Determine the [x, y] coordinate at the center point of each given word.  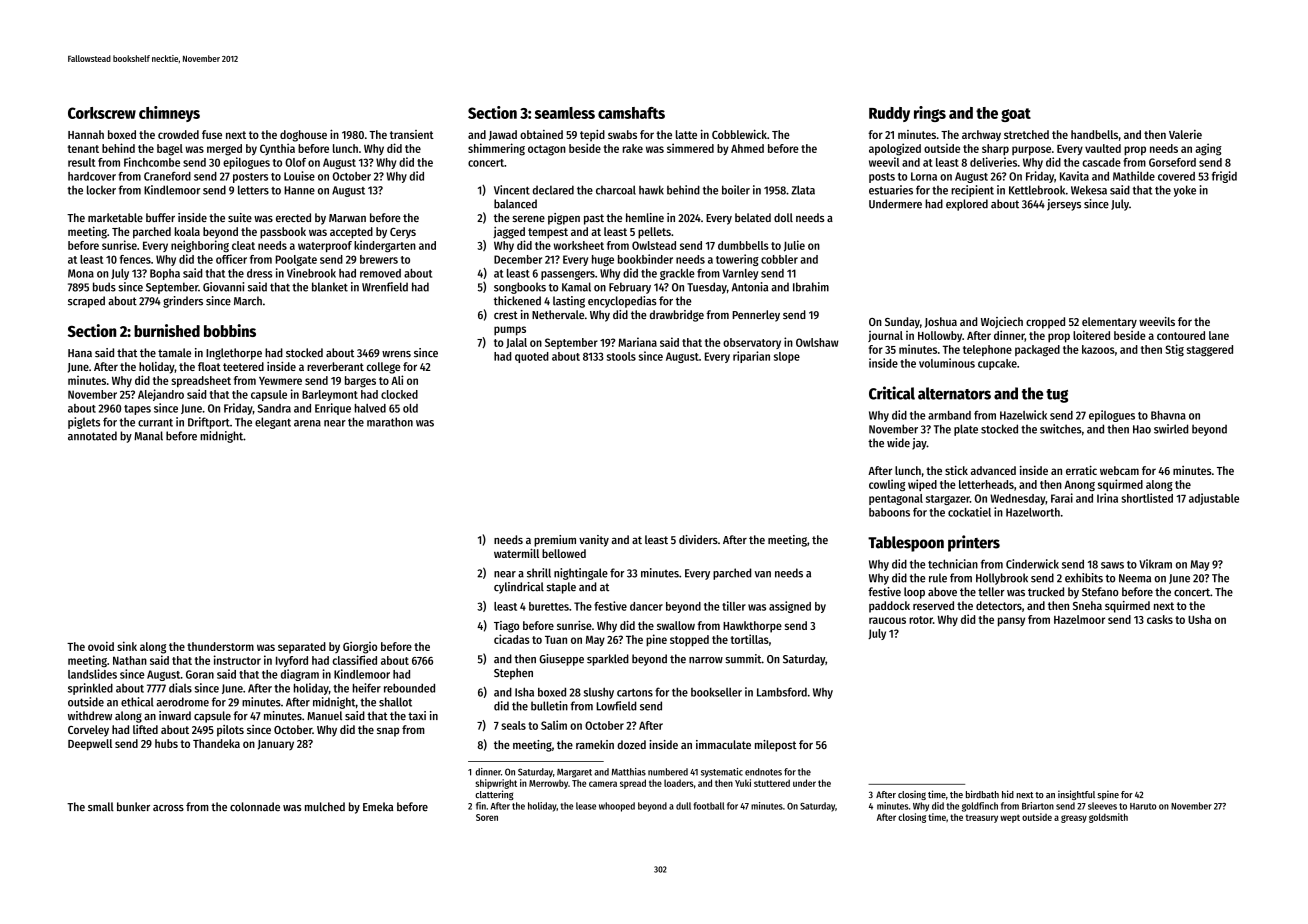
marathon [390, 422]
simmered [690, 148]
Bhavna [1168, 415]
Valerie [1185, 134]
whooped [617, 807]
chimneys [169, 114]
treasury [982, 818]
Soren [487, 817]
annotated [92, 436]
